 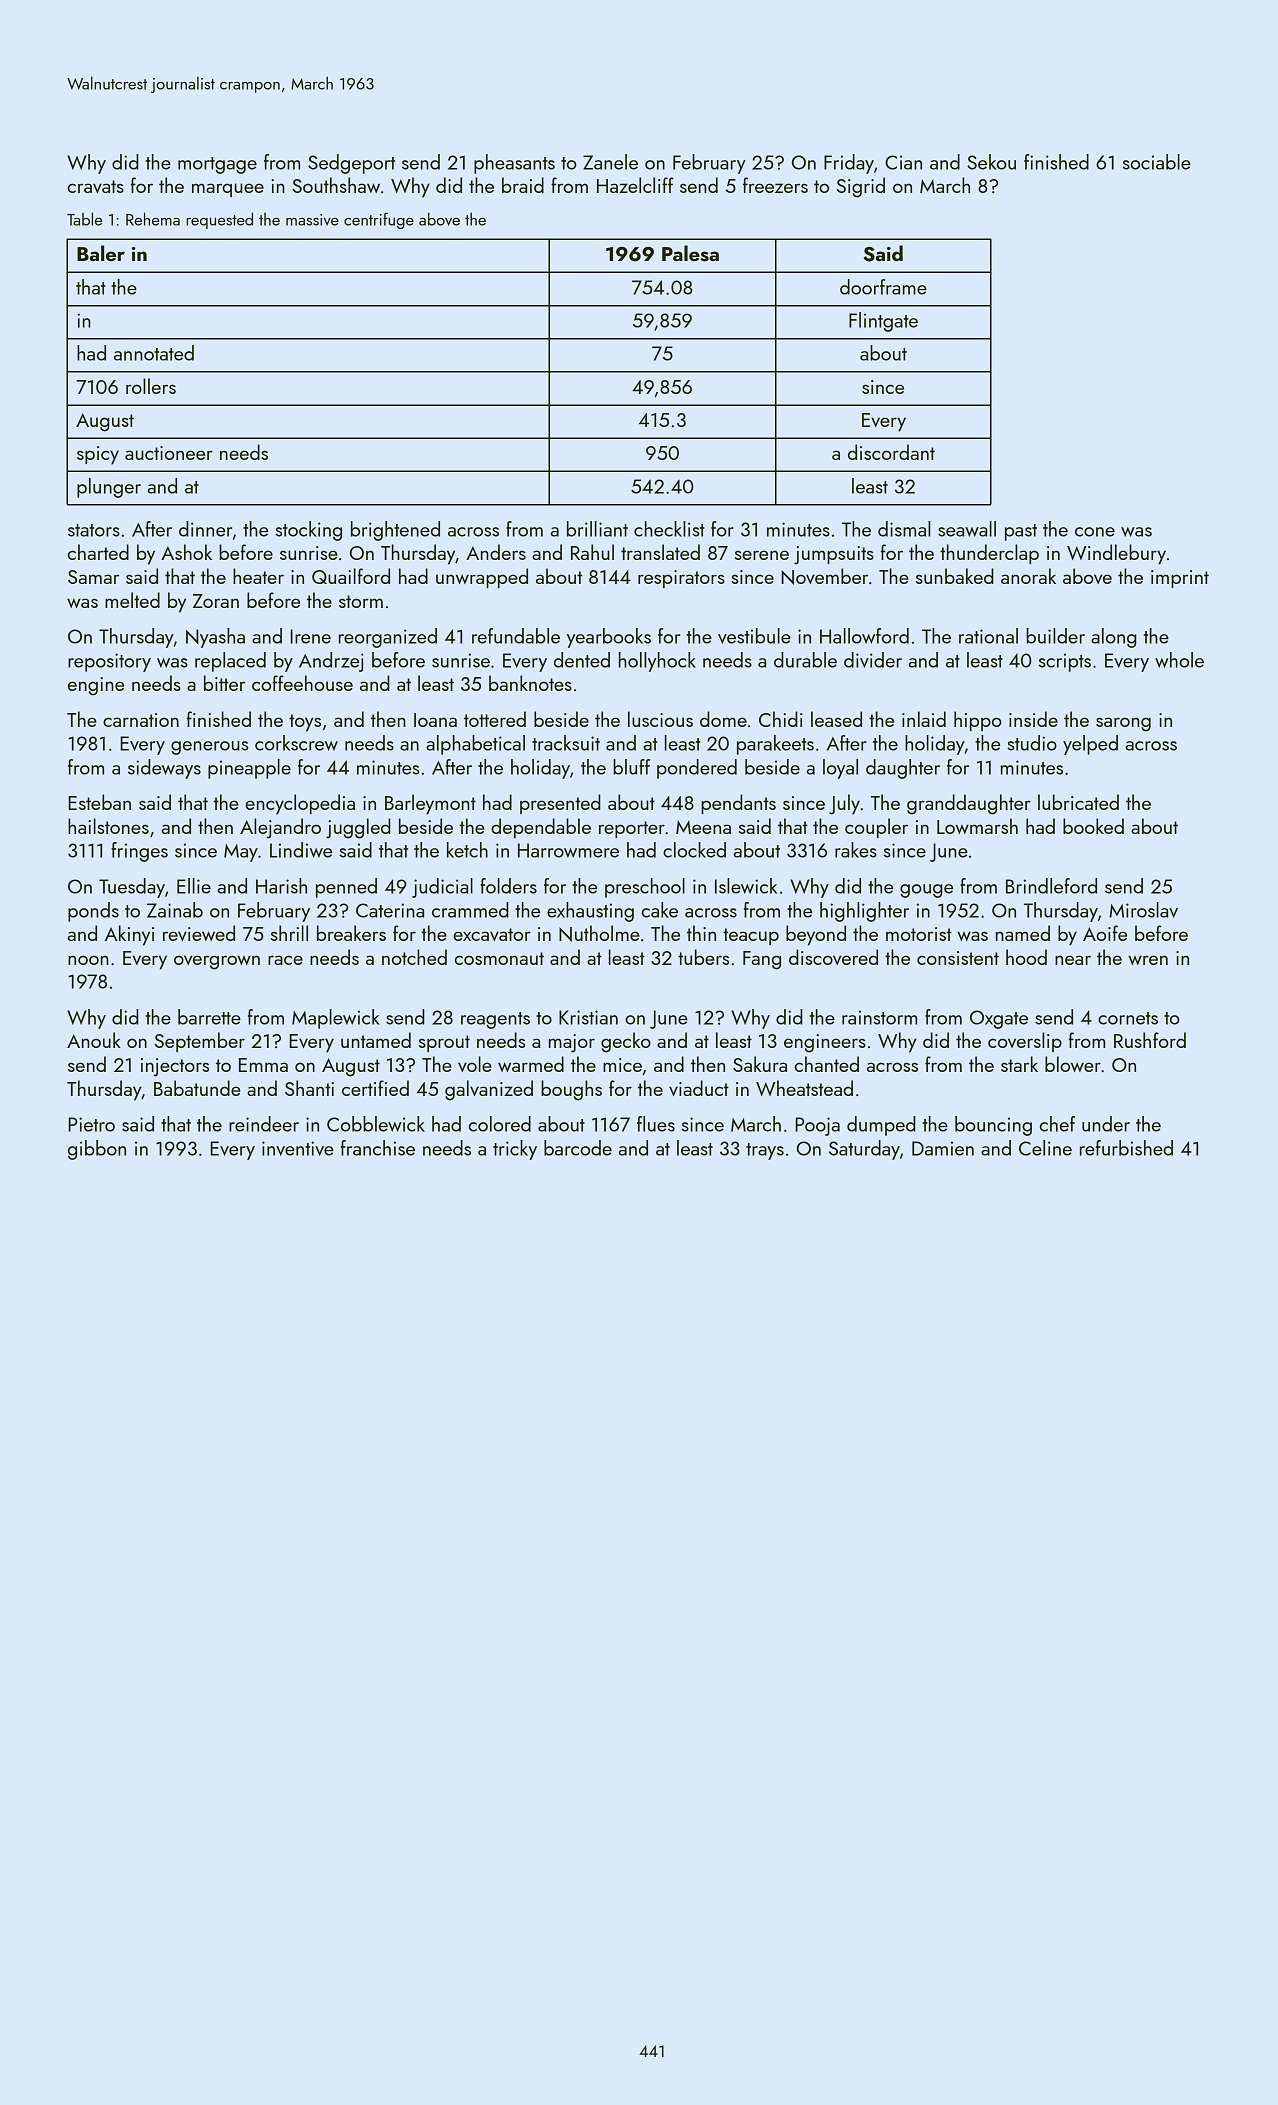 What do you see at coordinates (775, 185) in the screenshot?
I see `freezers` at bounding box center [775, 185].
